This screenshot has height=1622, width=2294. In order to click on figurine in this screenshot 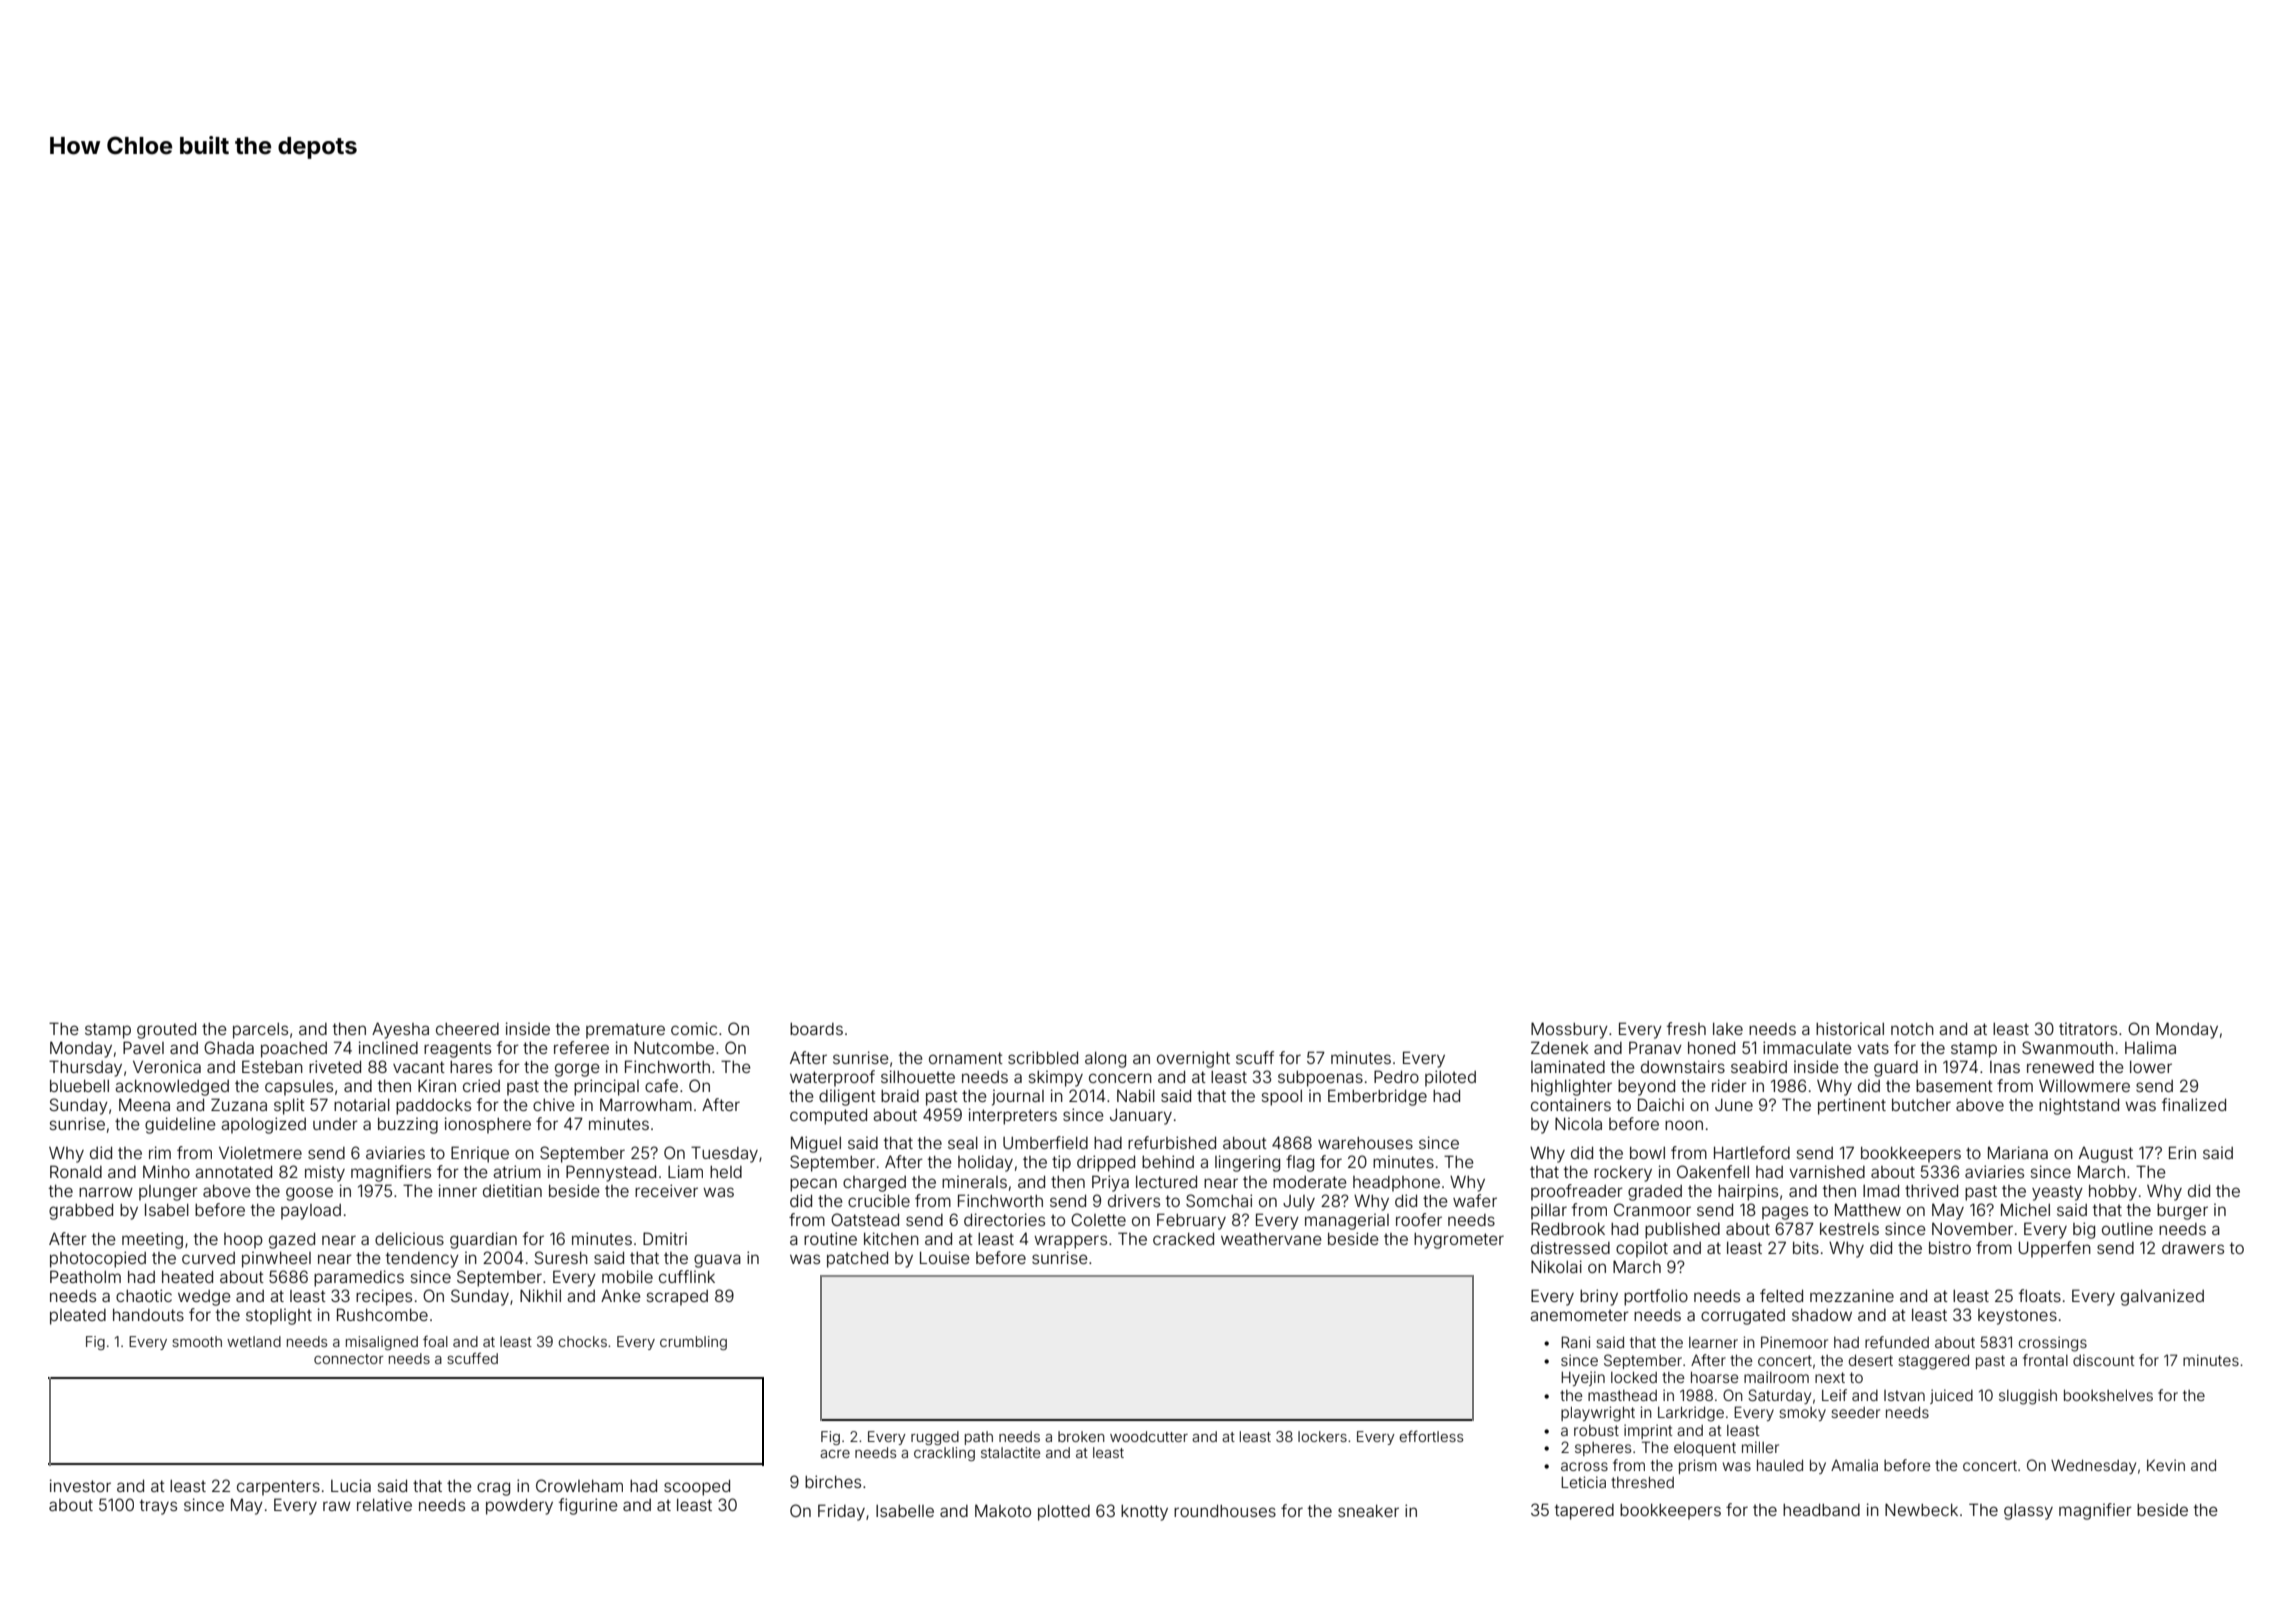, I will do `click(588, 1506)`.
